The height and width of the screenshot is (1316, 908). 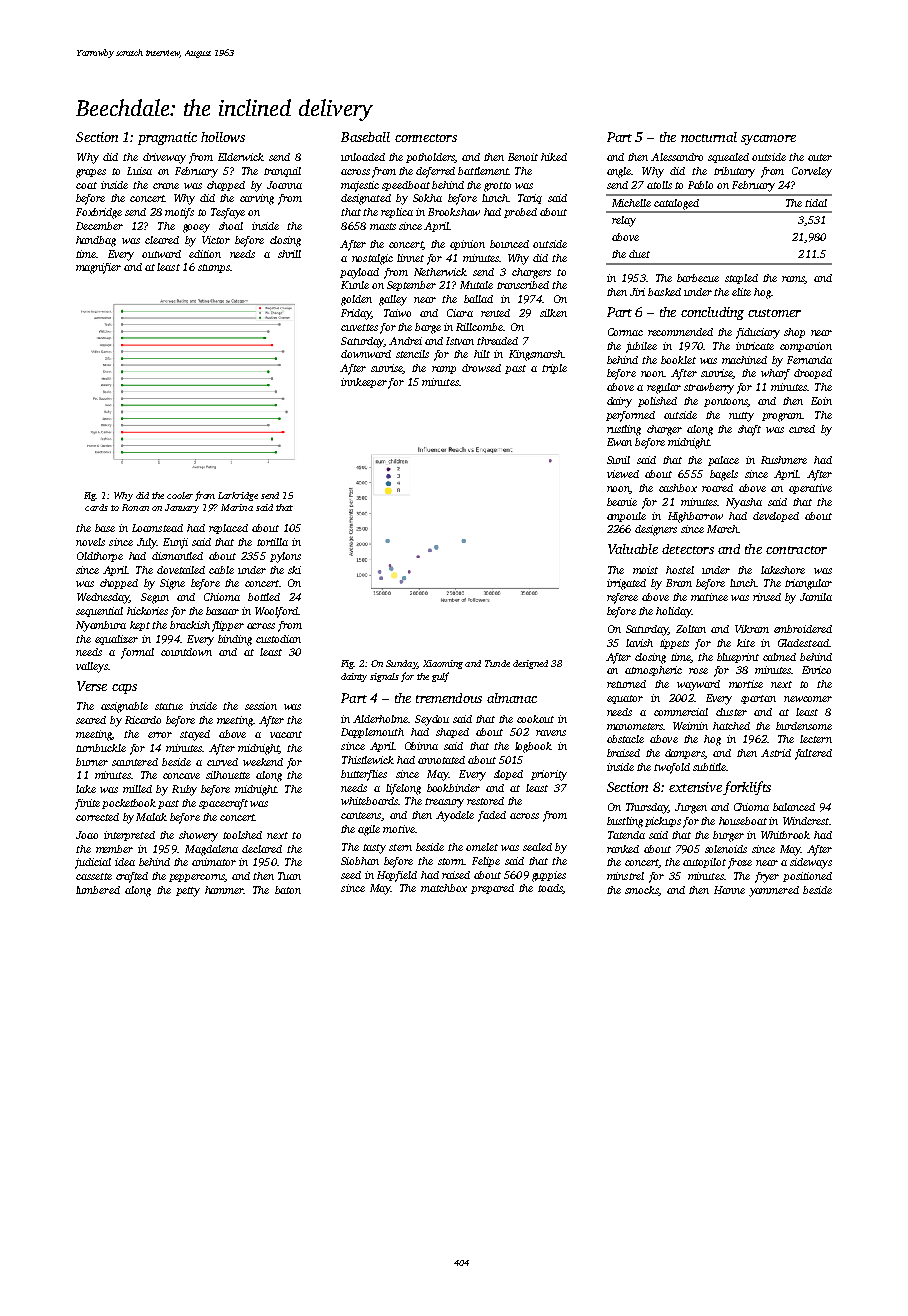 What do you see at coordinates (188, 892) in the screenshot?
I see `petty` at bounding box center [188, 892].
